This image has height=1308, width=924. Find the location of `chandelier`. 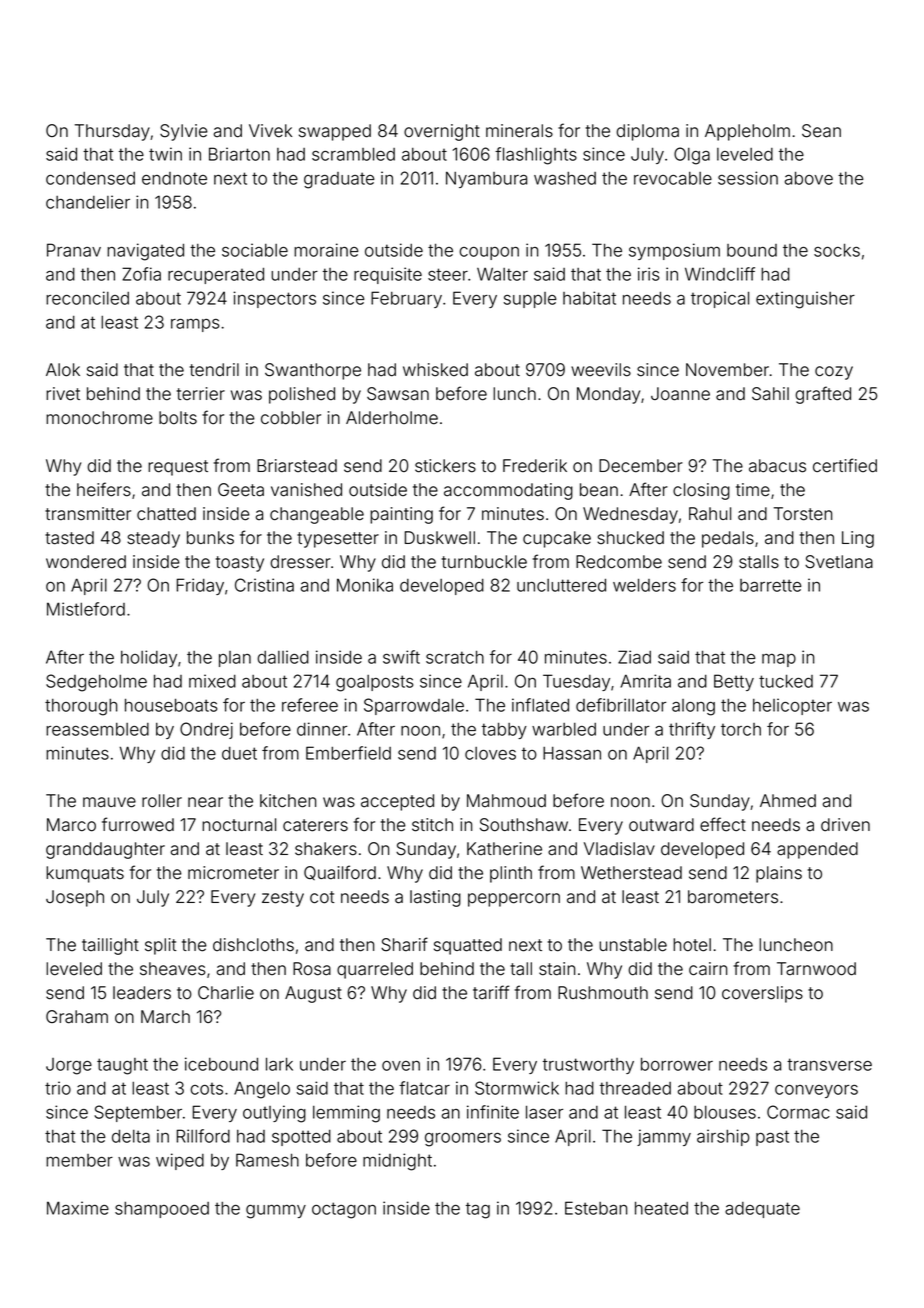

chandelier is located at coordinates (88, 202).
